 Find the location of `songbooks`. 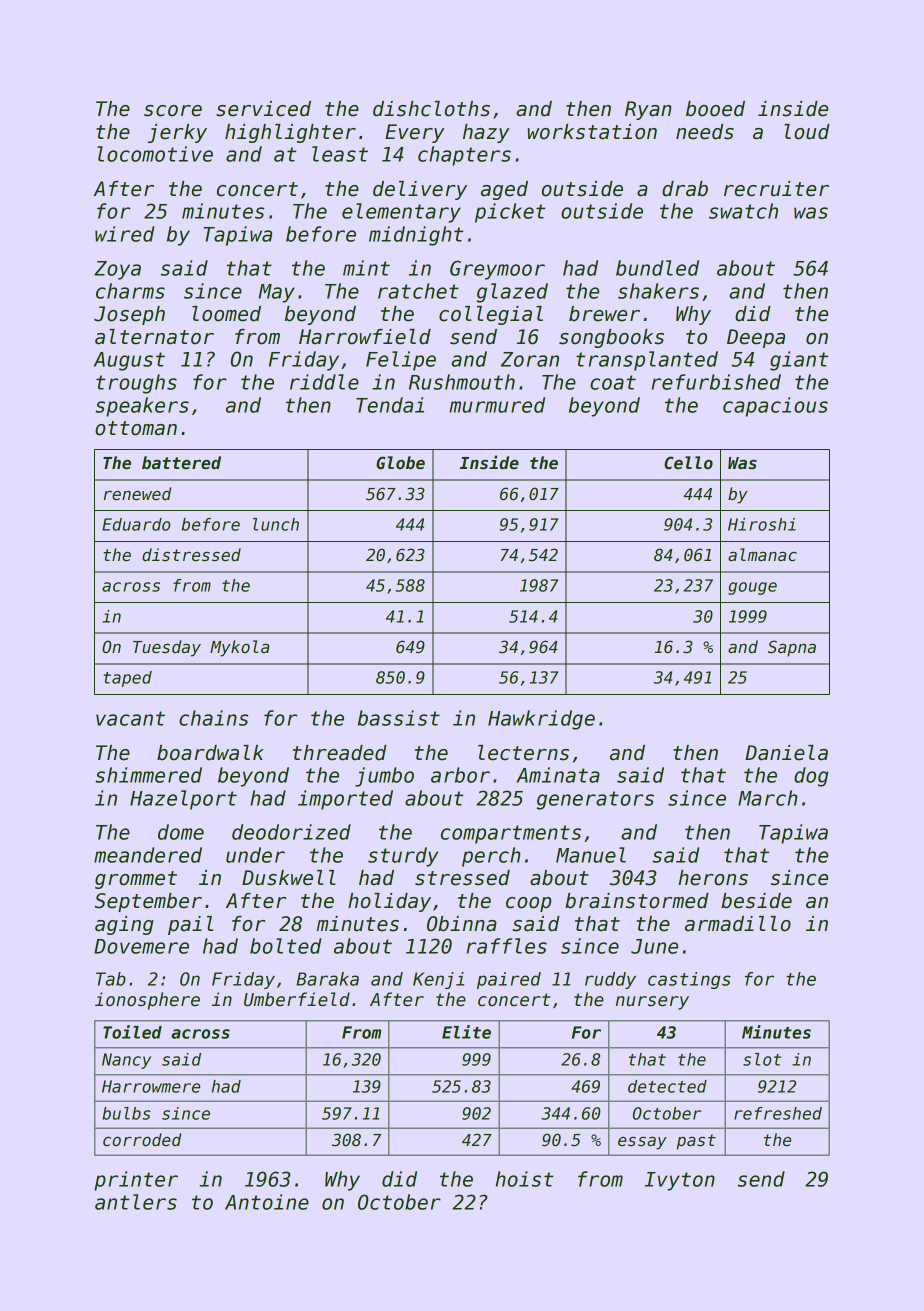

songbooks is located at coordinates (611, 338).
